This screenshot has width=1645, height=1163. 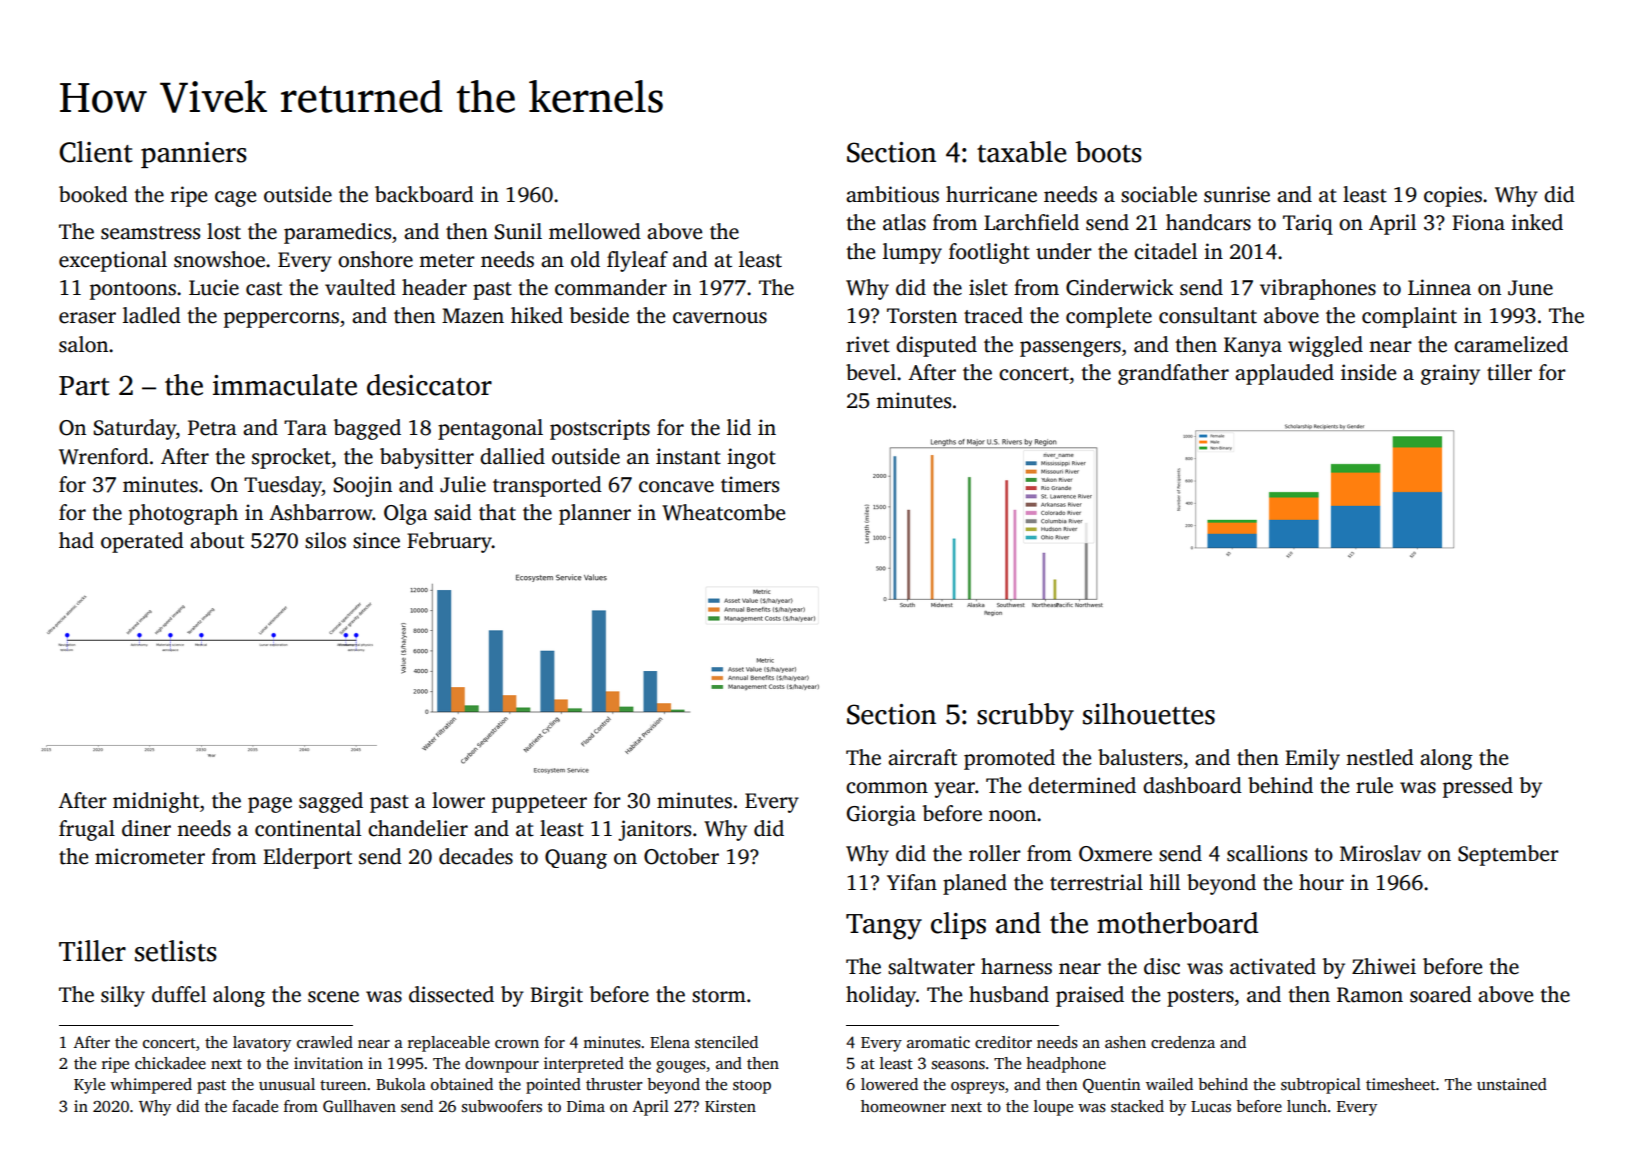 What do you see at coordinates (1108, 152) in the screenshot?
I see `boots` at bounding box center [1108, 152].
